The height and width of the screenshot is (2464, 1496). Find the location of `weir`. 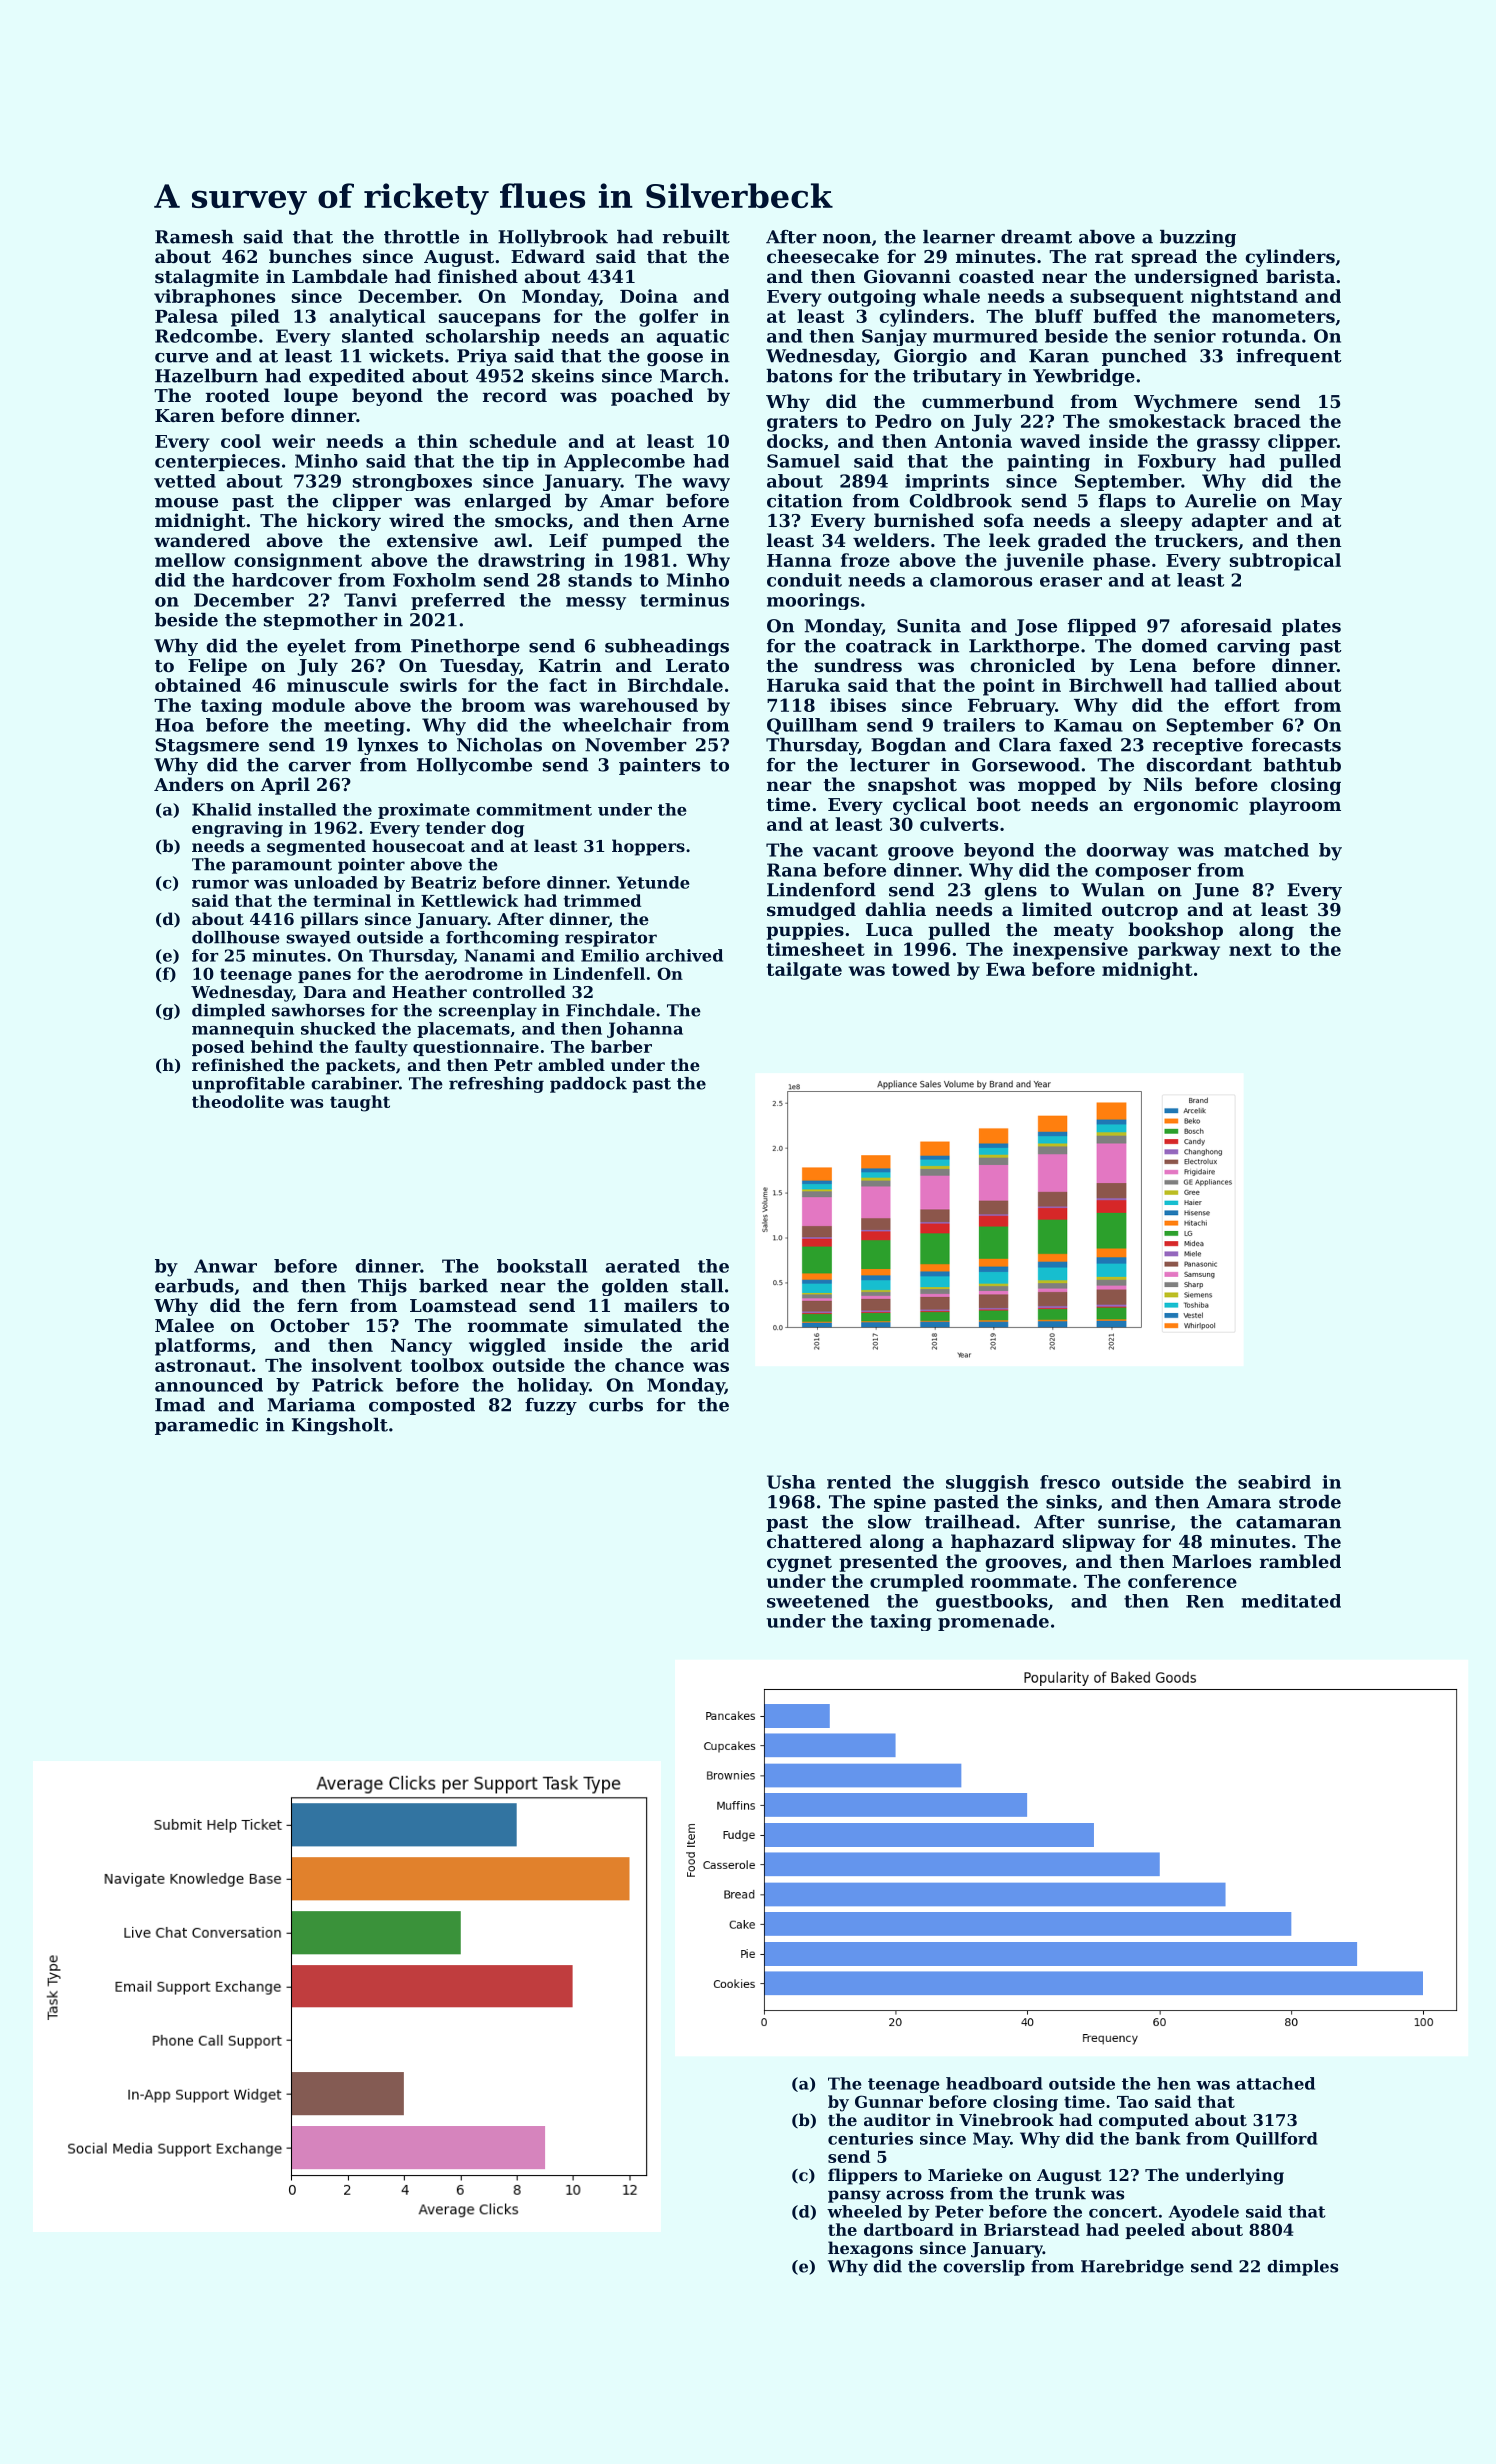

weir is located at coordinates (293, 441).
